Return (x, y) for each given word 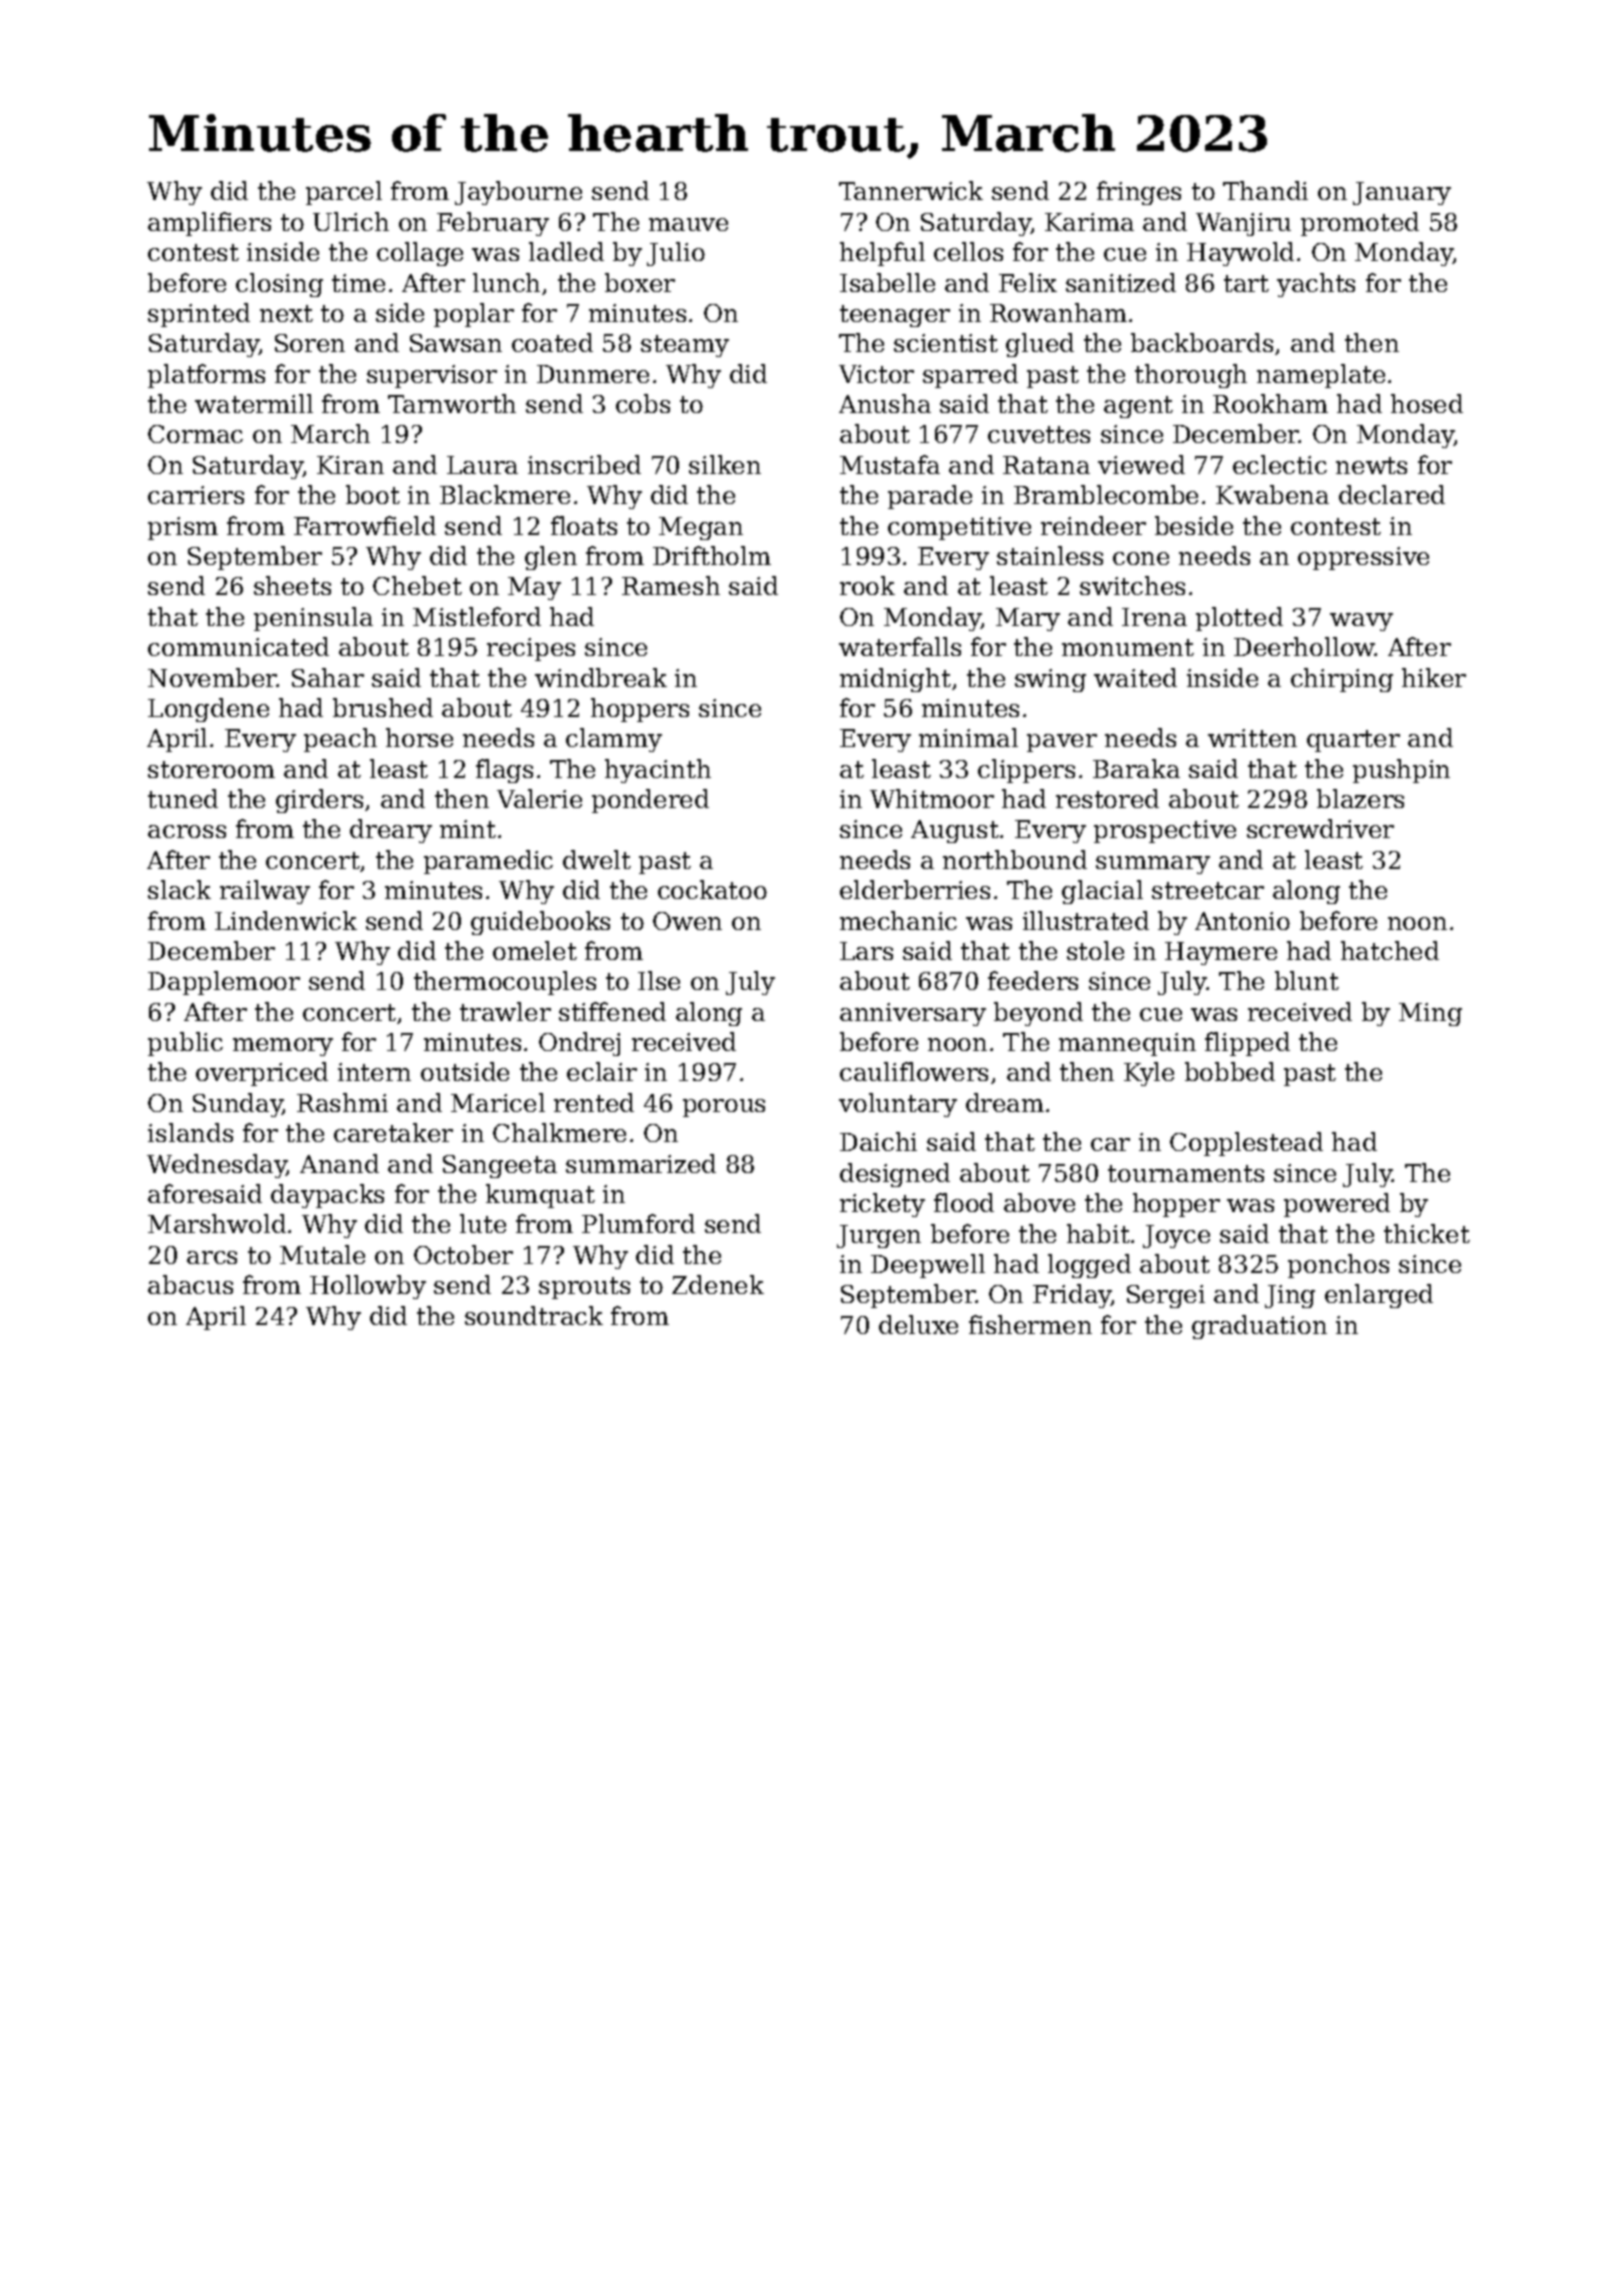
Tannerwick (911, 190)
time (358, 283)
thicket (1427, 1233)
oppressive (1363, 558)
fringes (1139, 193)
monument (1128, 647)
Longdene (208, 710)
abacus (190, 1284)
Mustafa (890, 464)
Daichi (878, 1141)
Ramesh (671, 585)
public (185, 1044)
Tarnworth (452, 403)
